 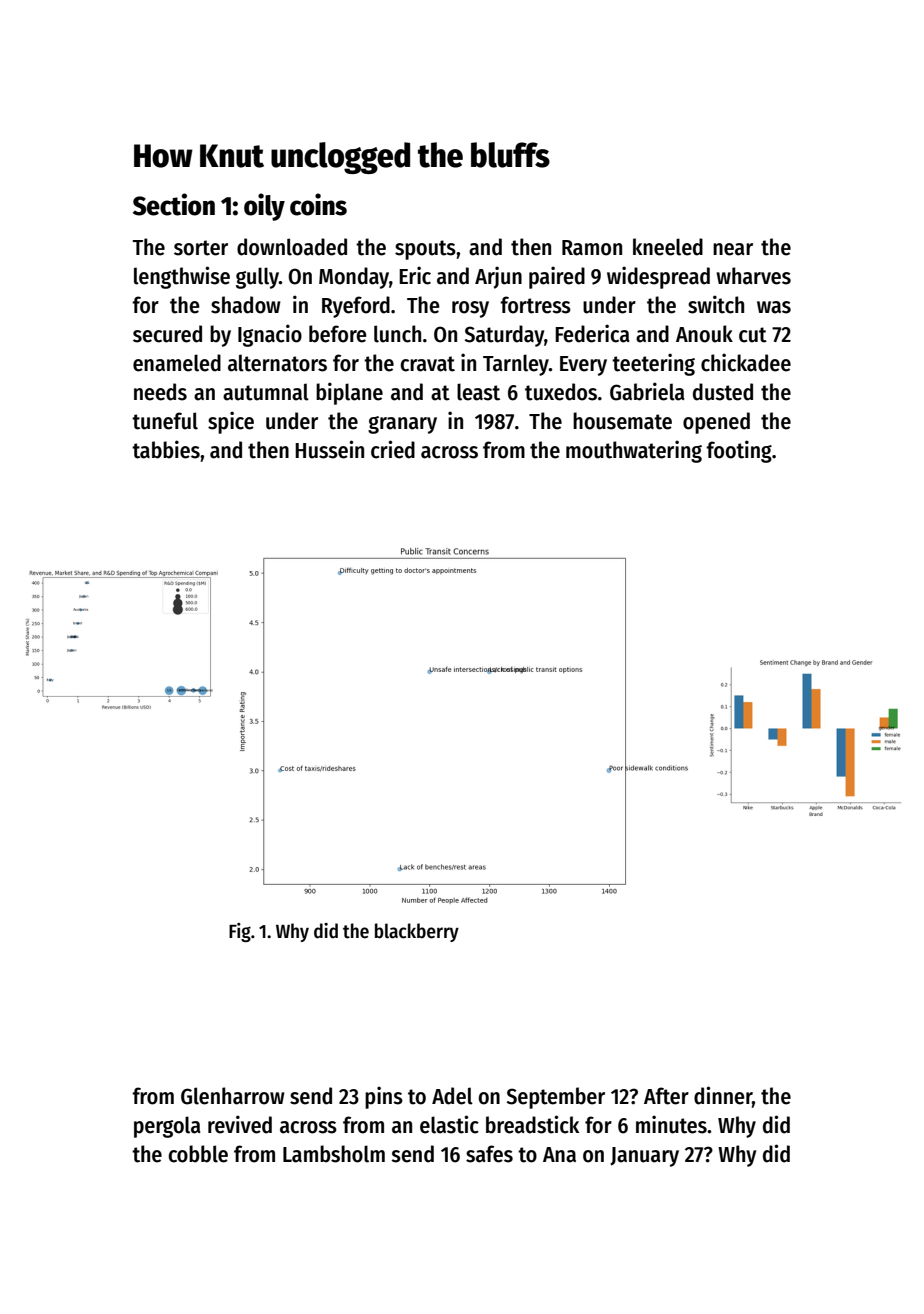 I want to click on revived, so click(x=240, y=1124).
